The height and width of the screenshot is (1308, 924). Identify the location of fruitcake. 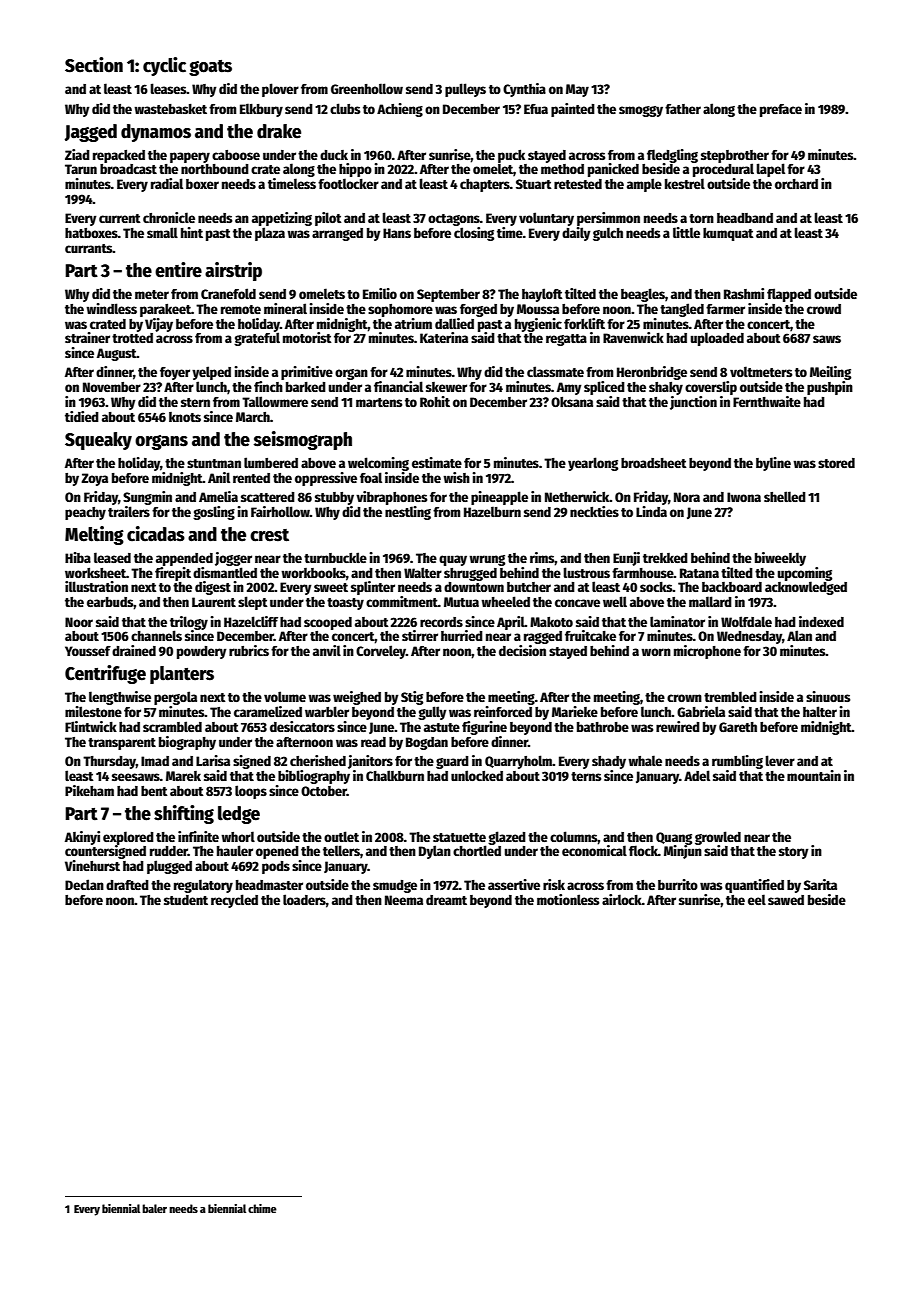
(590, 635).
